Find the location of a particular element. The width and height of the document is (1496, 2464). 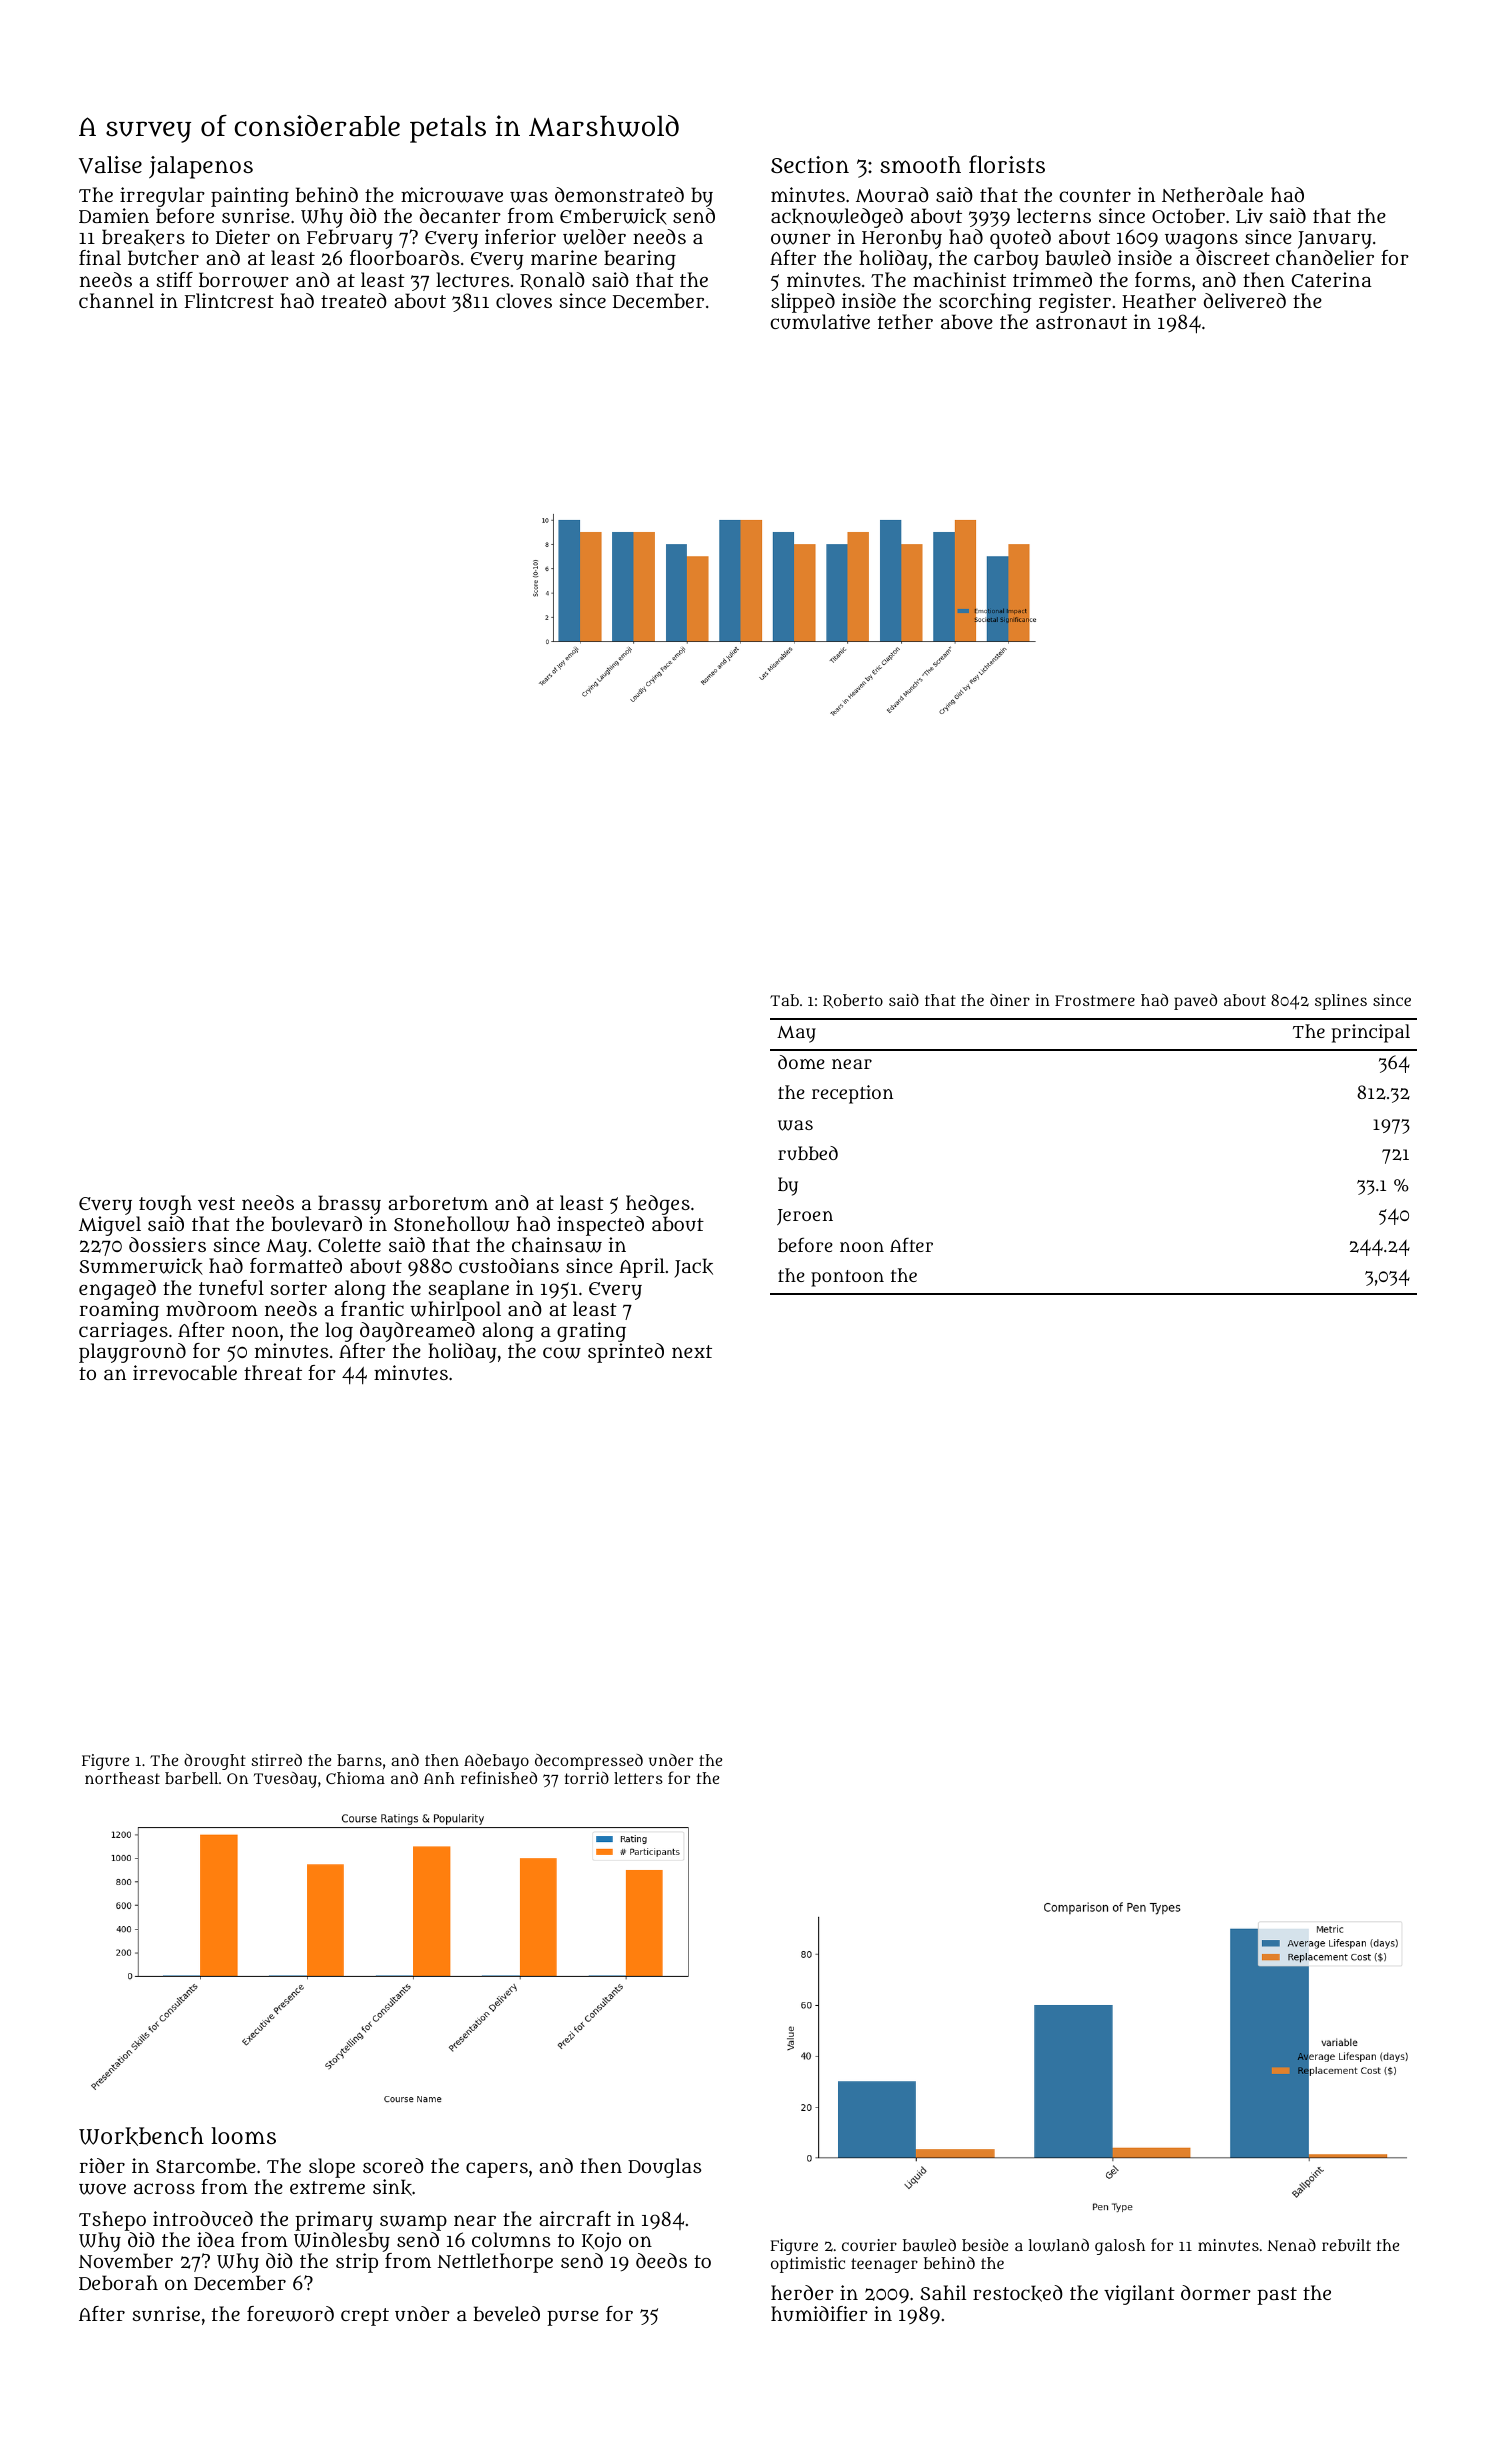

hedges is located at coordinates (658, 1205).
